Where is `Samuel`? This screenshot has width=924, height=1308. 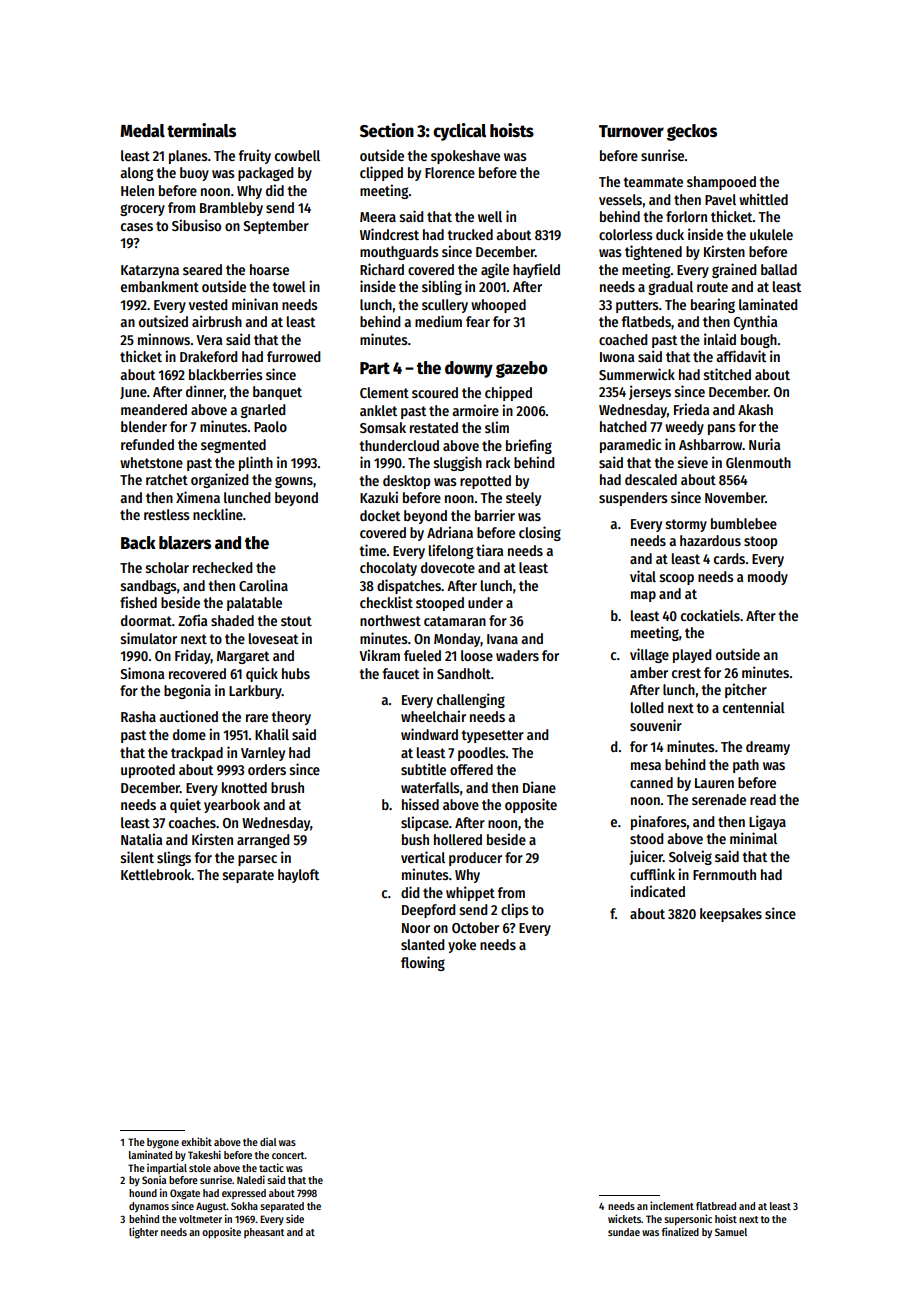
Samuel is located at coordinates (731, 1232).
